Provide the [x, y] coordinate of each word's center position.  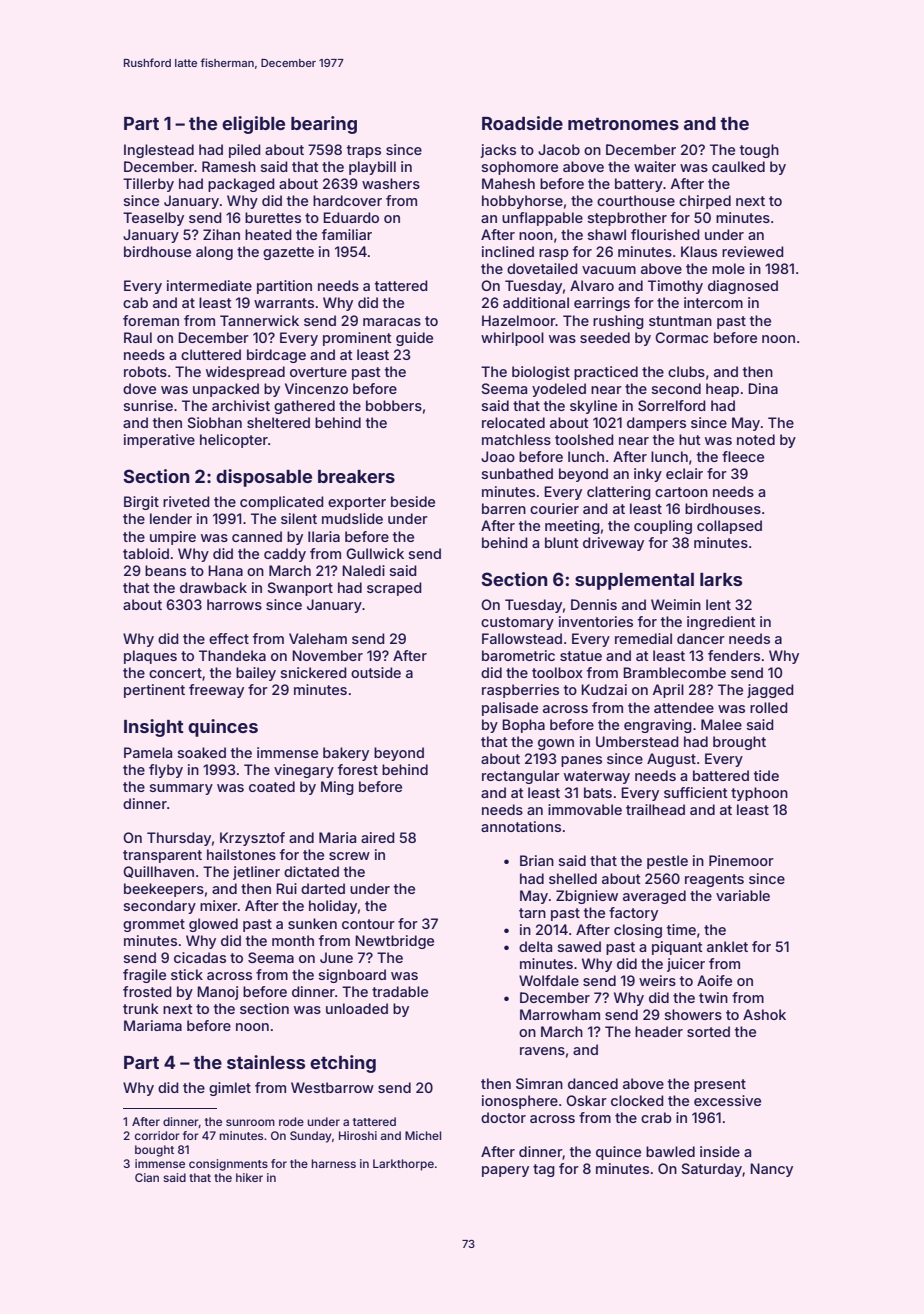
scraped [394, 589]
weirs [657, 980]
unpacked [226, 390]
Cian [147, 1177]
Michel [423, 1135]
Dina [763, 388]
